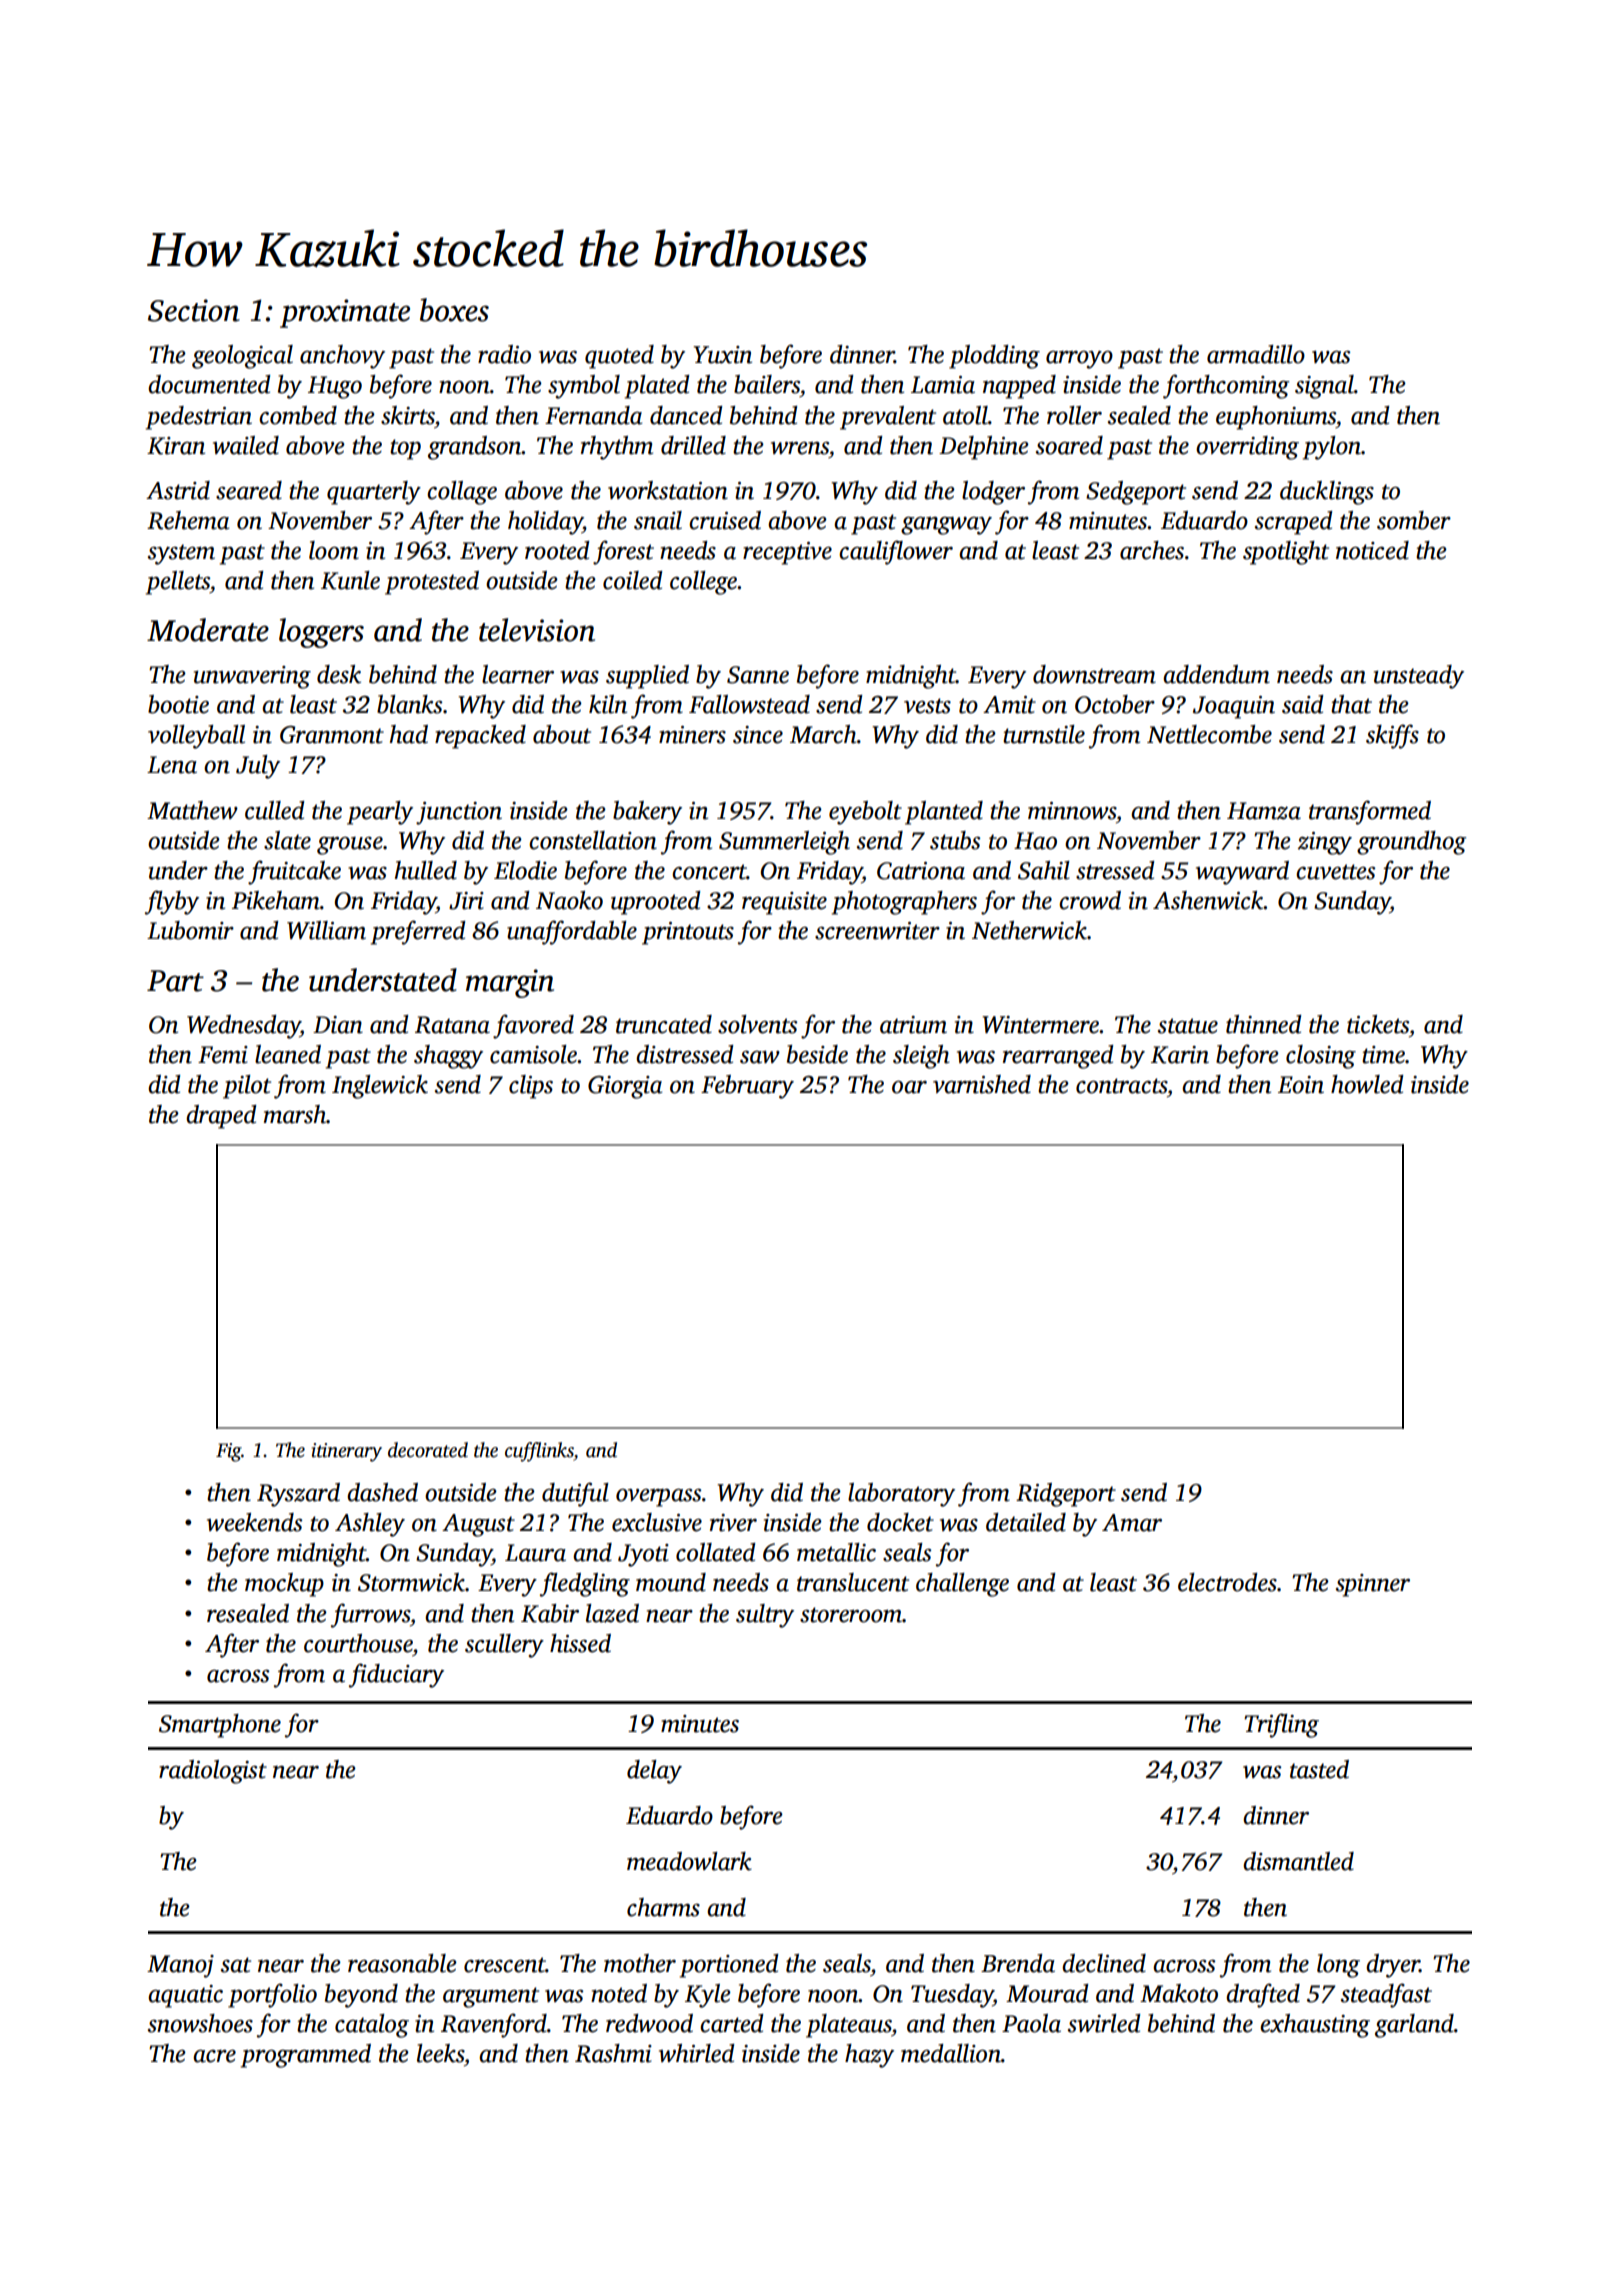 The height and width of the screenshot is (2292, 1620). I want to click on Lamia, so click(943, 385).
